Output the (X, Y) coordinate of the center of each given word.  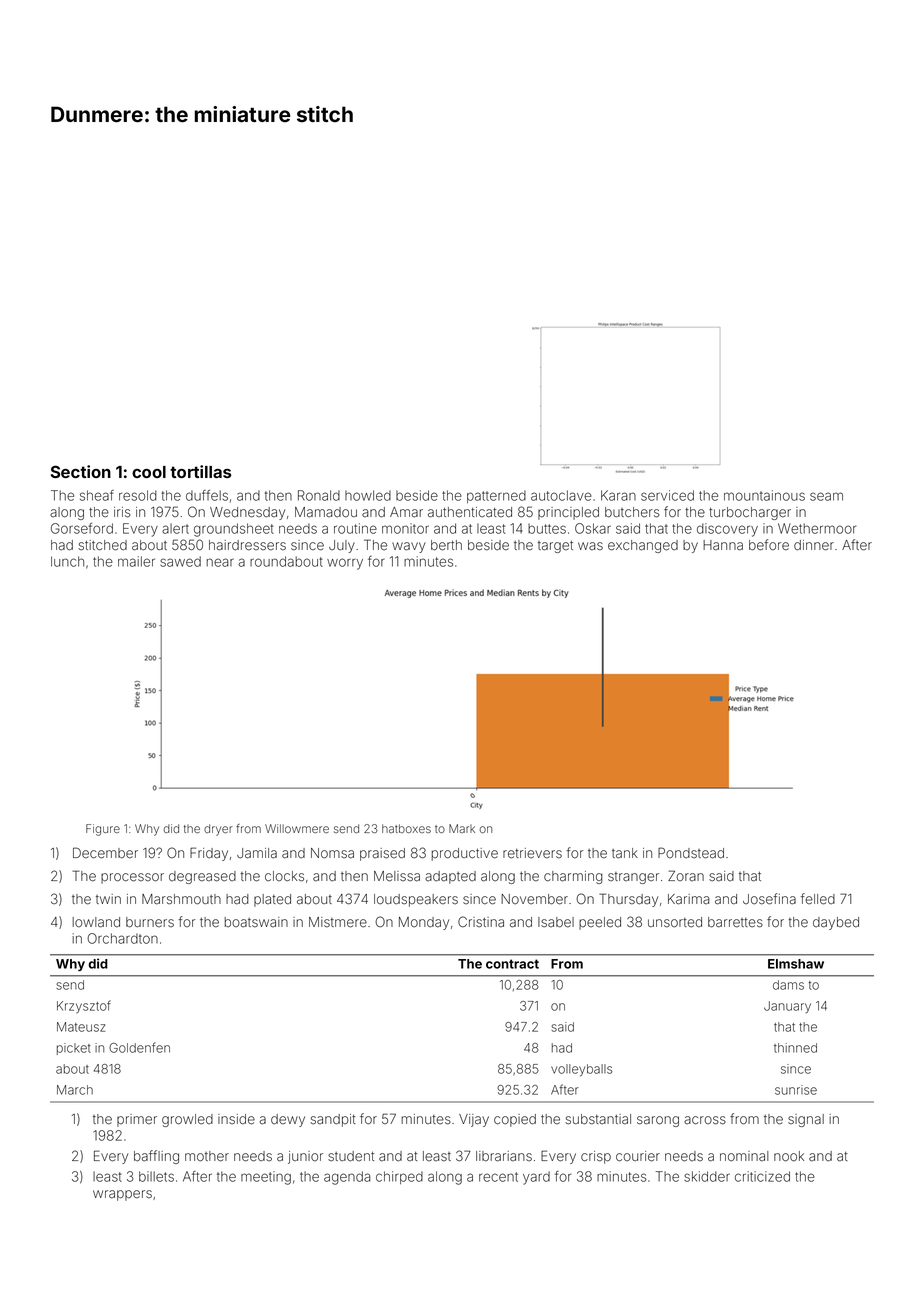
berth (446, 545)
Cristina (481, 922)
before (769, 545)
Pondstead (691, 853)
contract (512, 964)
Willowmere (297, 828)
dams (788, 985)
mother (207, 1156)
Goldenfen (139, 1047)
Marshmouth (181, 899)
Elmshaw (796, 964)
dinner (814, 545)
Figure (103, 830)
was (590, 546)
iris (122, 512)
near (220, 562)
